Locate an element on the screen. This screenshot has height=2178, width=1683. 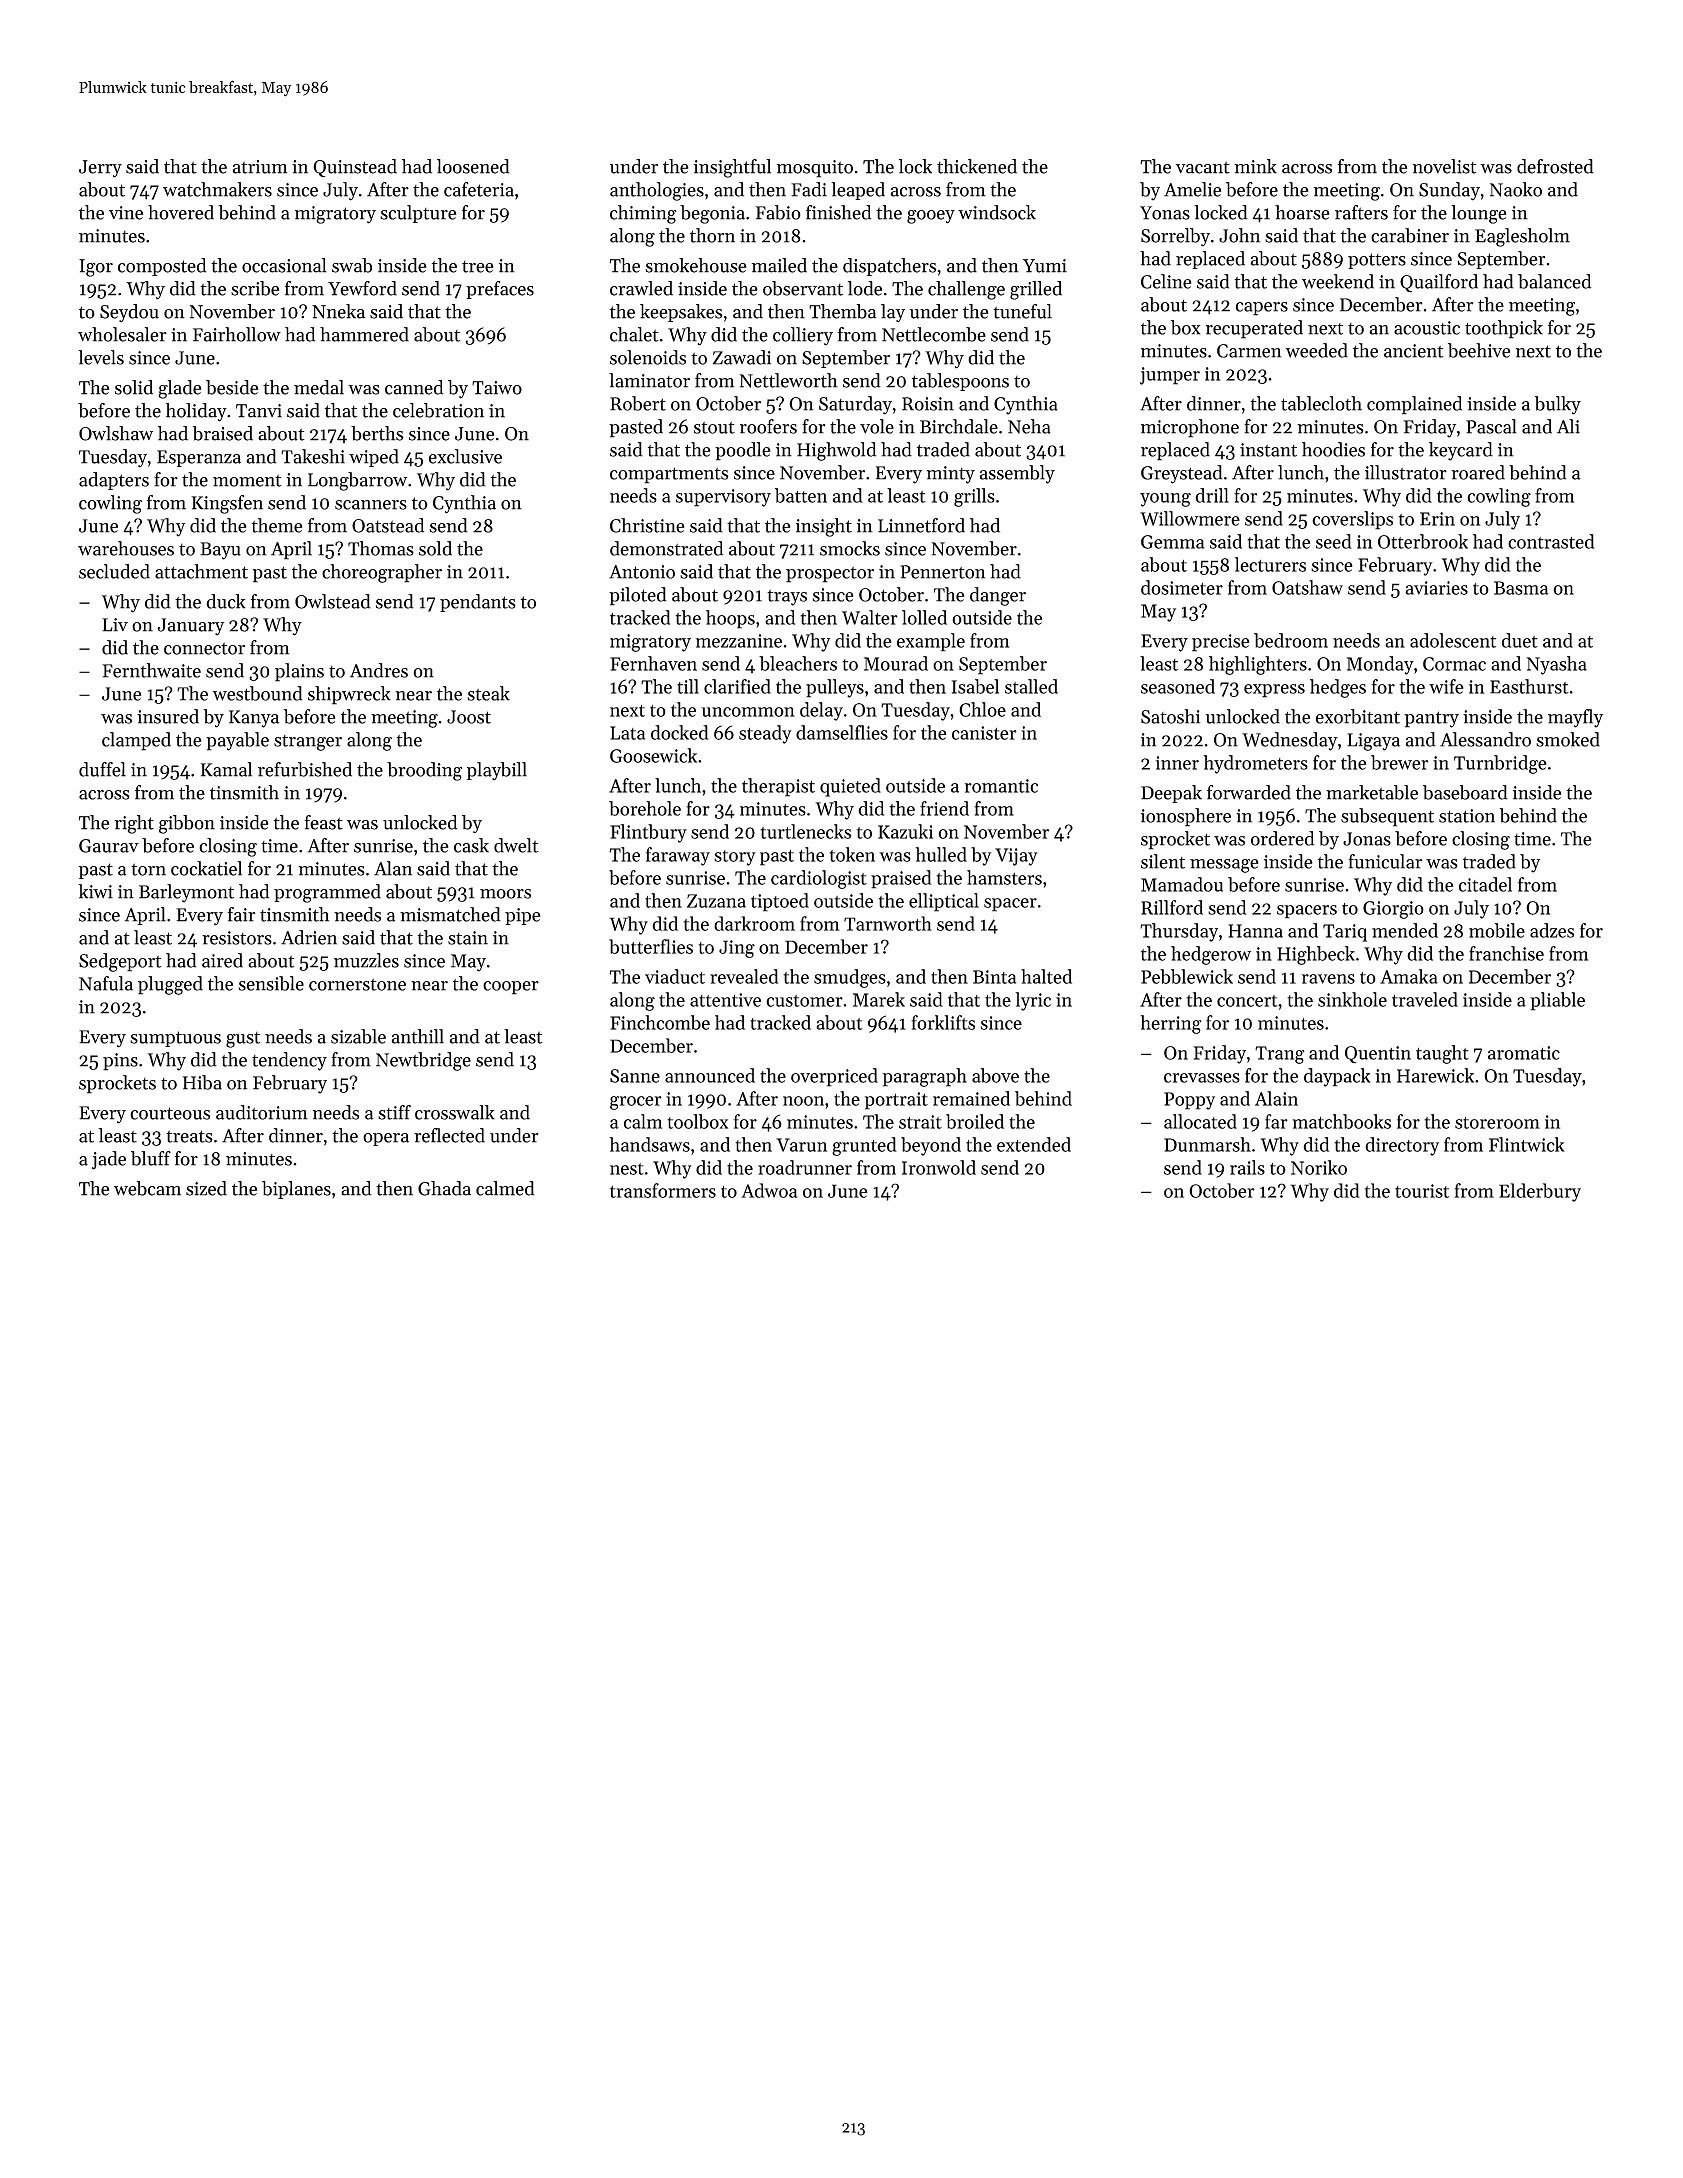
chalet is located at coordinates (634, 334).
